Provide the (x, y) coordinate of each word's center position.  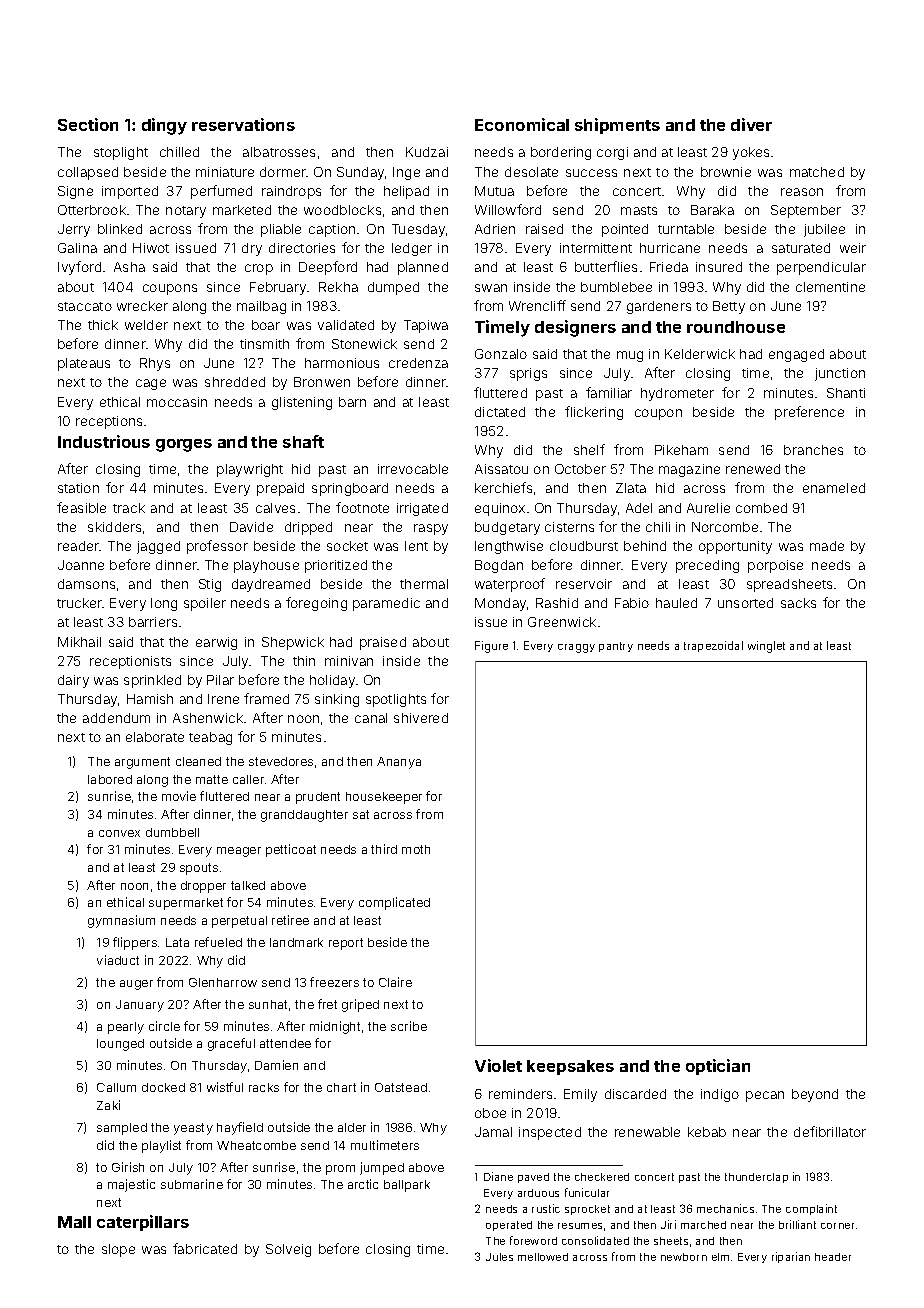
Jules (499, 1257)
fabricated (205, 1248)
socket (347, 546)
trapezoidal (713, 646)
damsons (86, 584)
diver (751, 124)
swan (491, 288)
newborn (684, 1257)
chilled (179, 152)
